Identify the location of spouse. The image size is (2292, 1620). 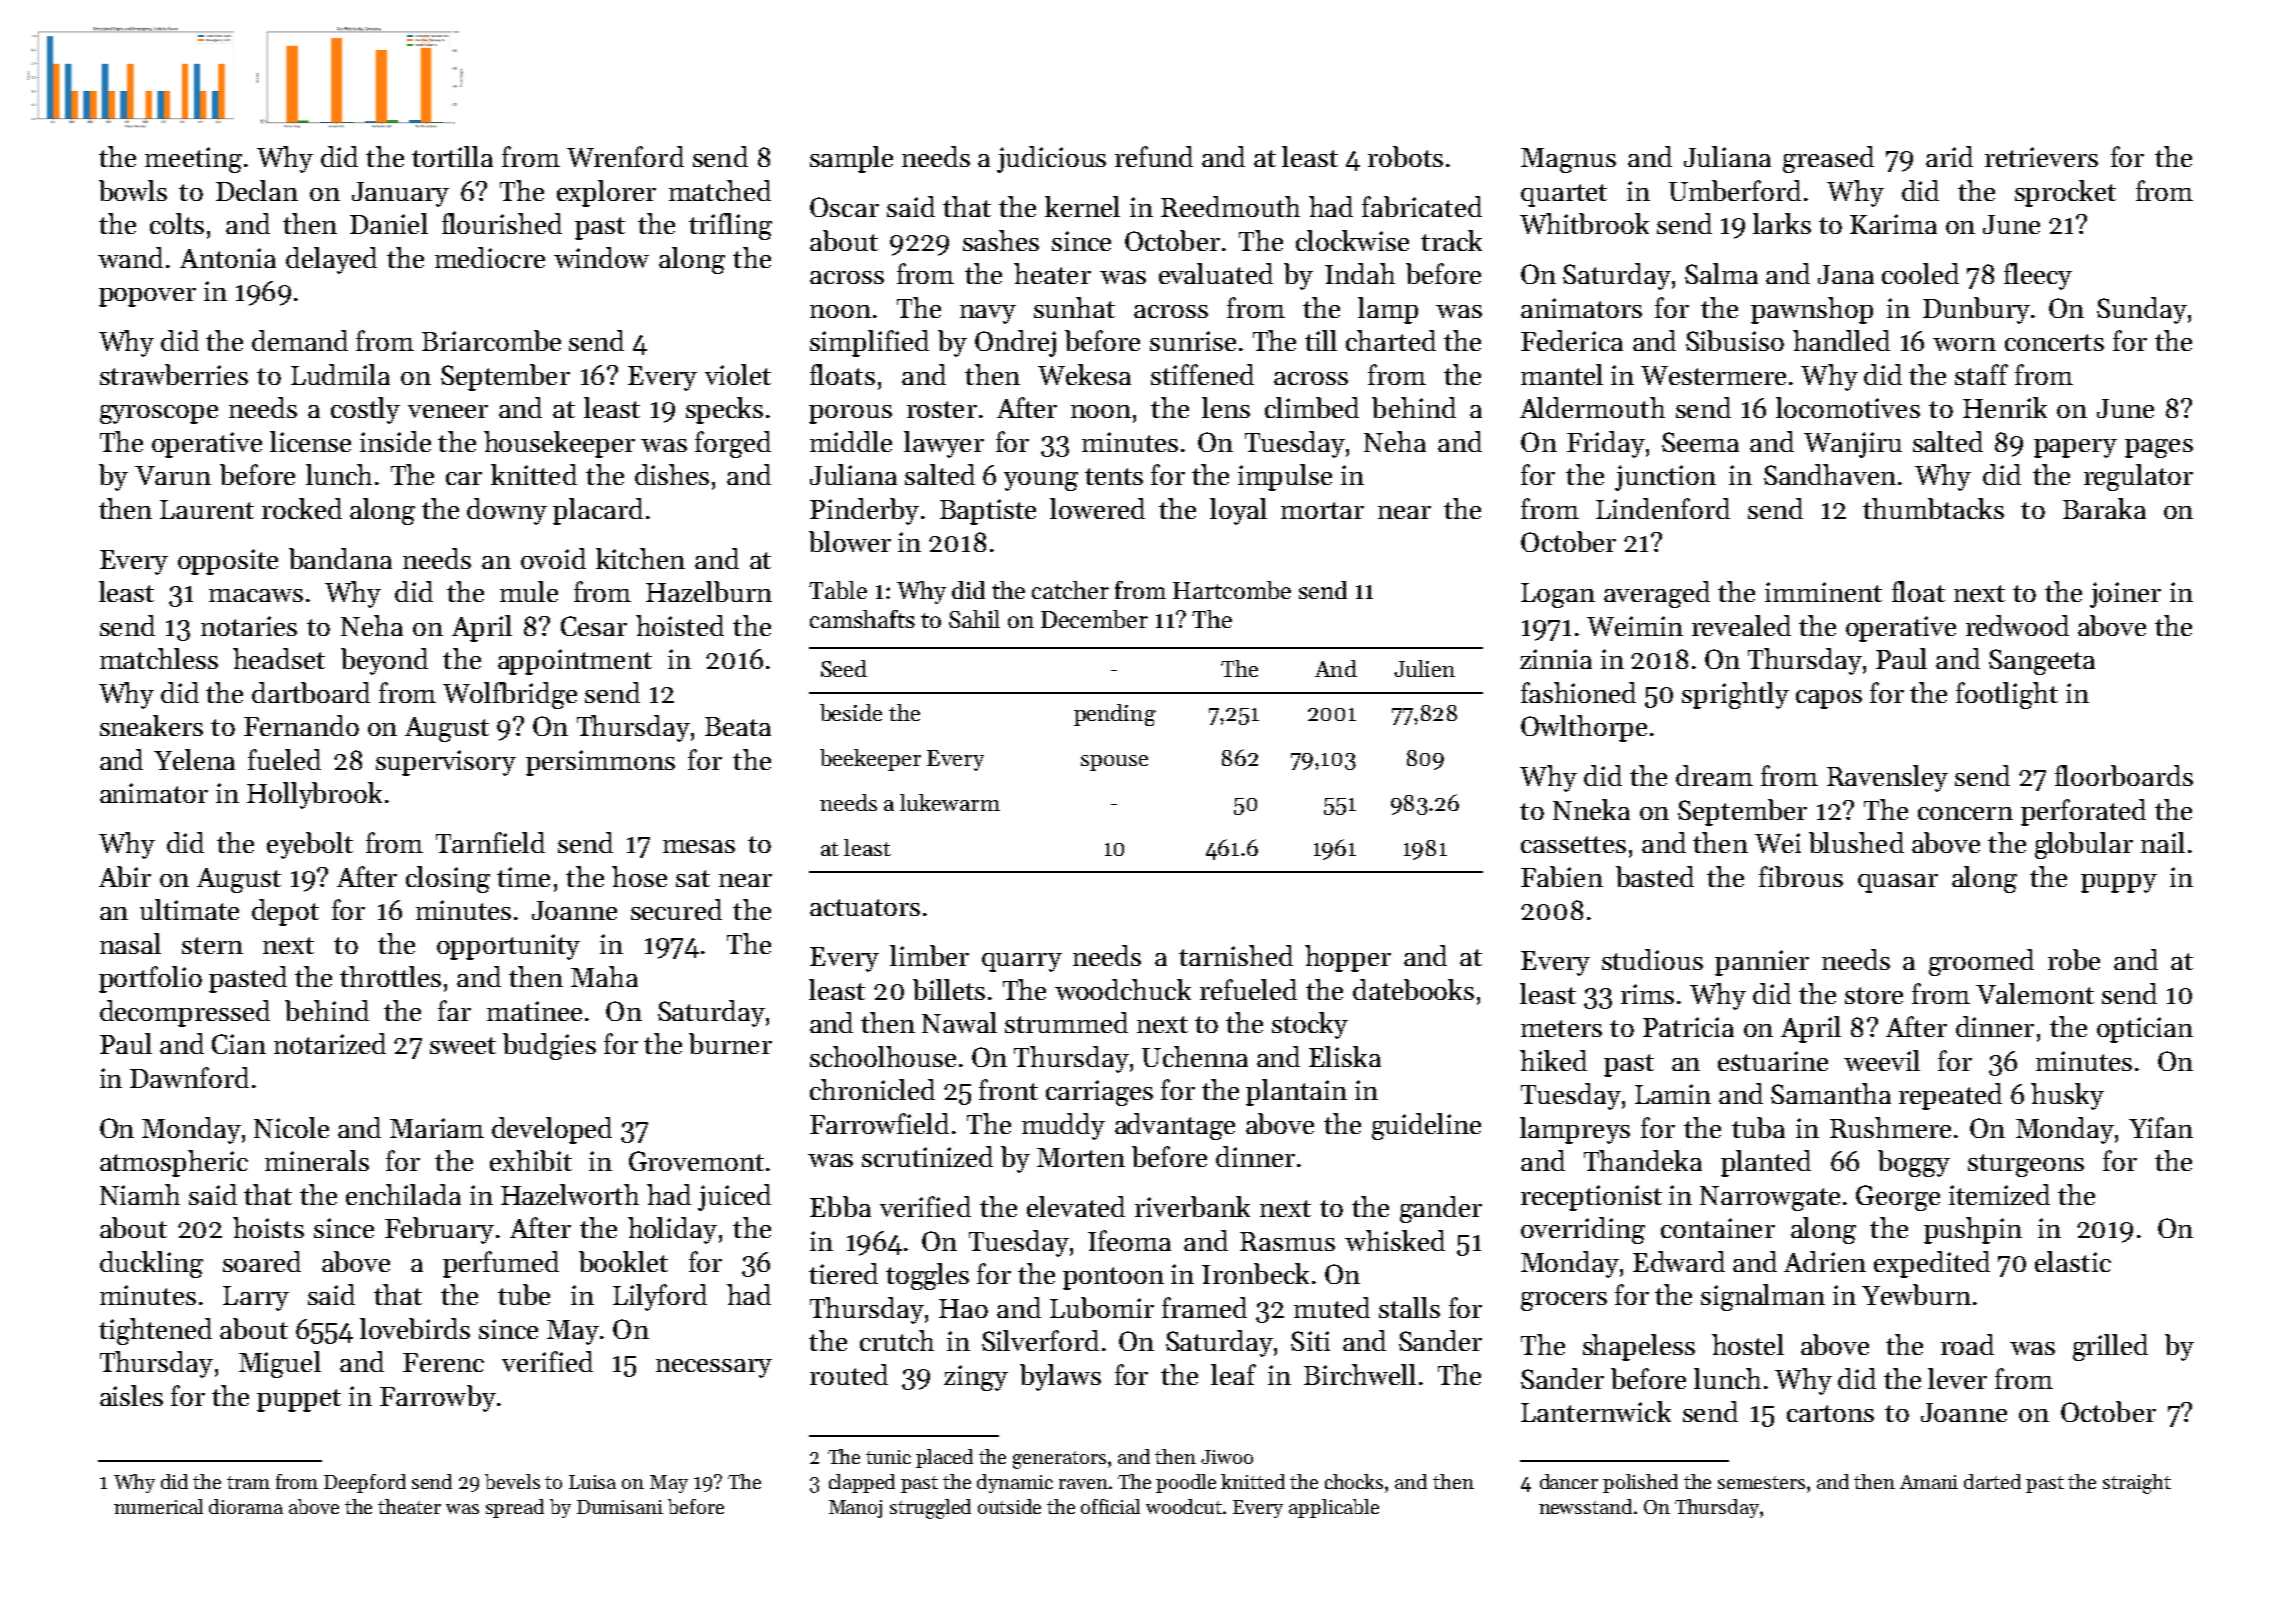
(1114, 763).
